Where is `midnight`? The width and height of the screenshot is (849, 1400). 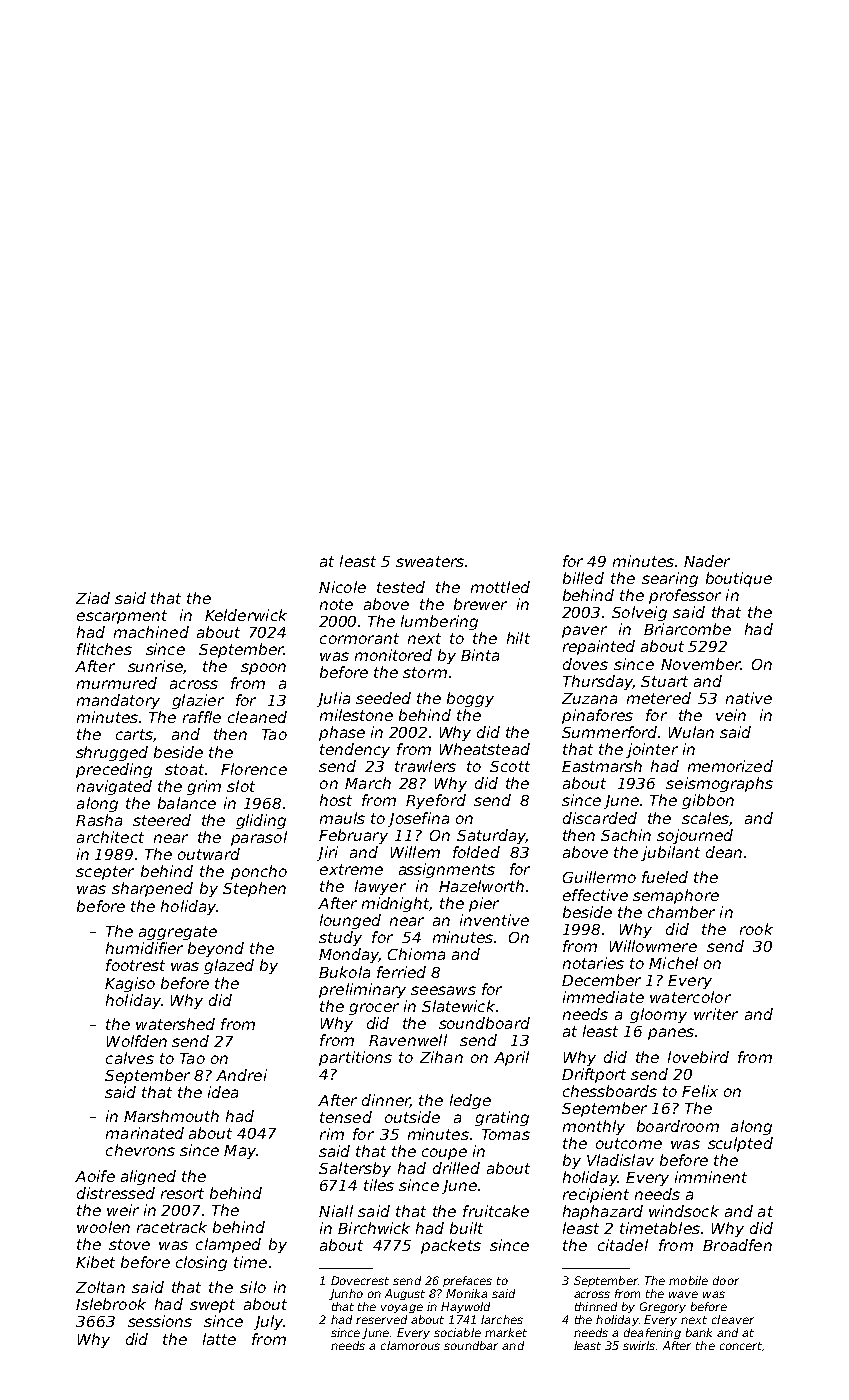
midnight is located at coordinates (396, 904).
